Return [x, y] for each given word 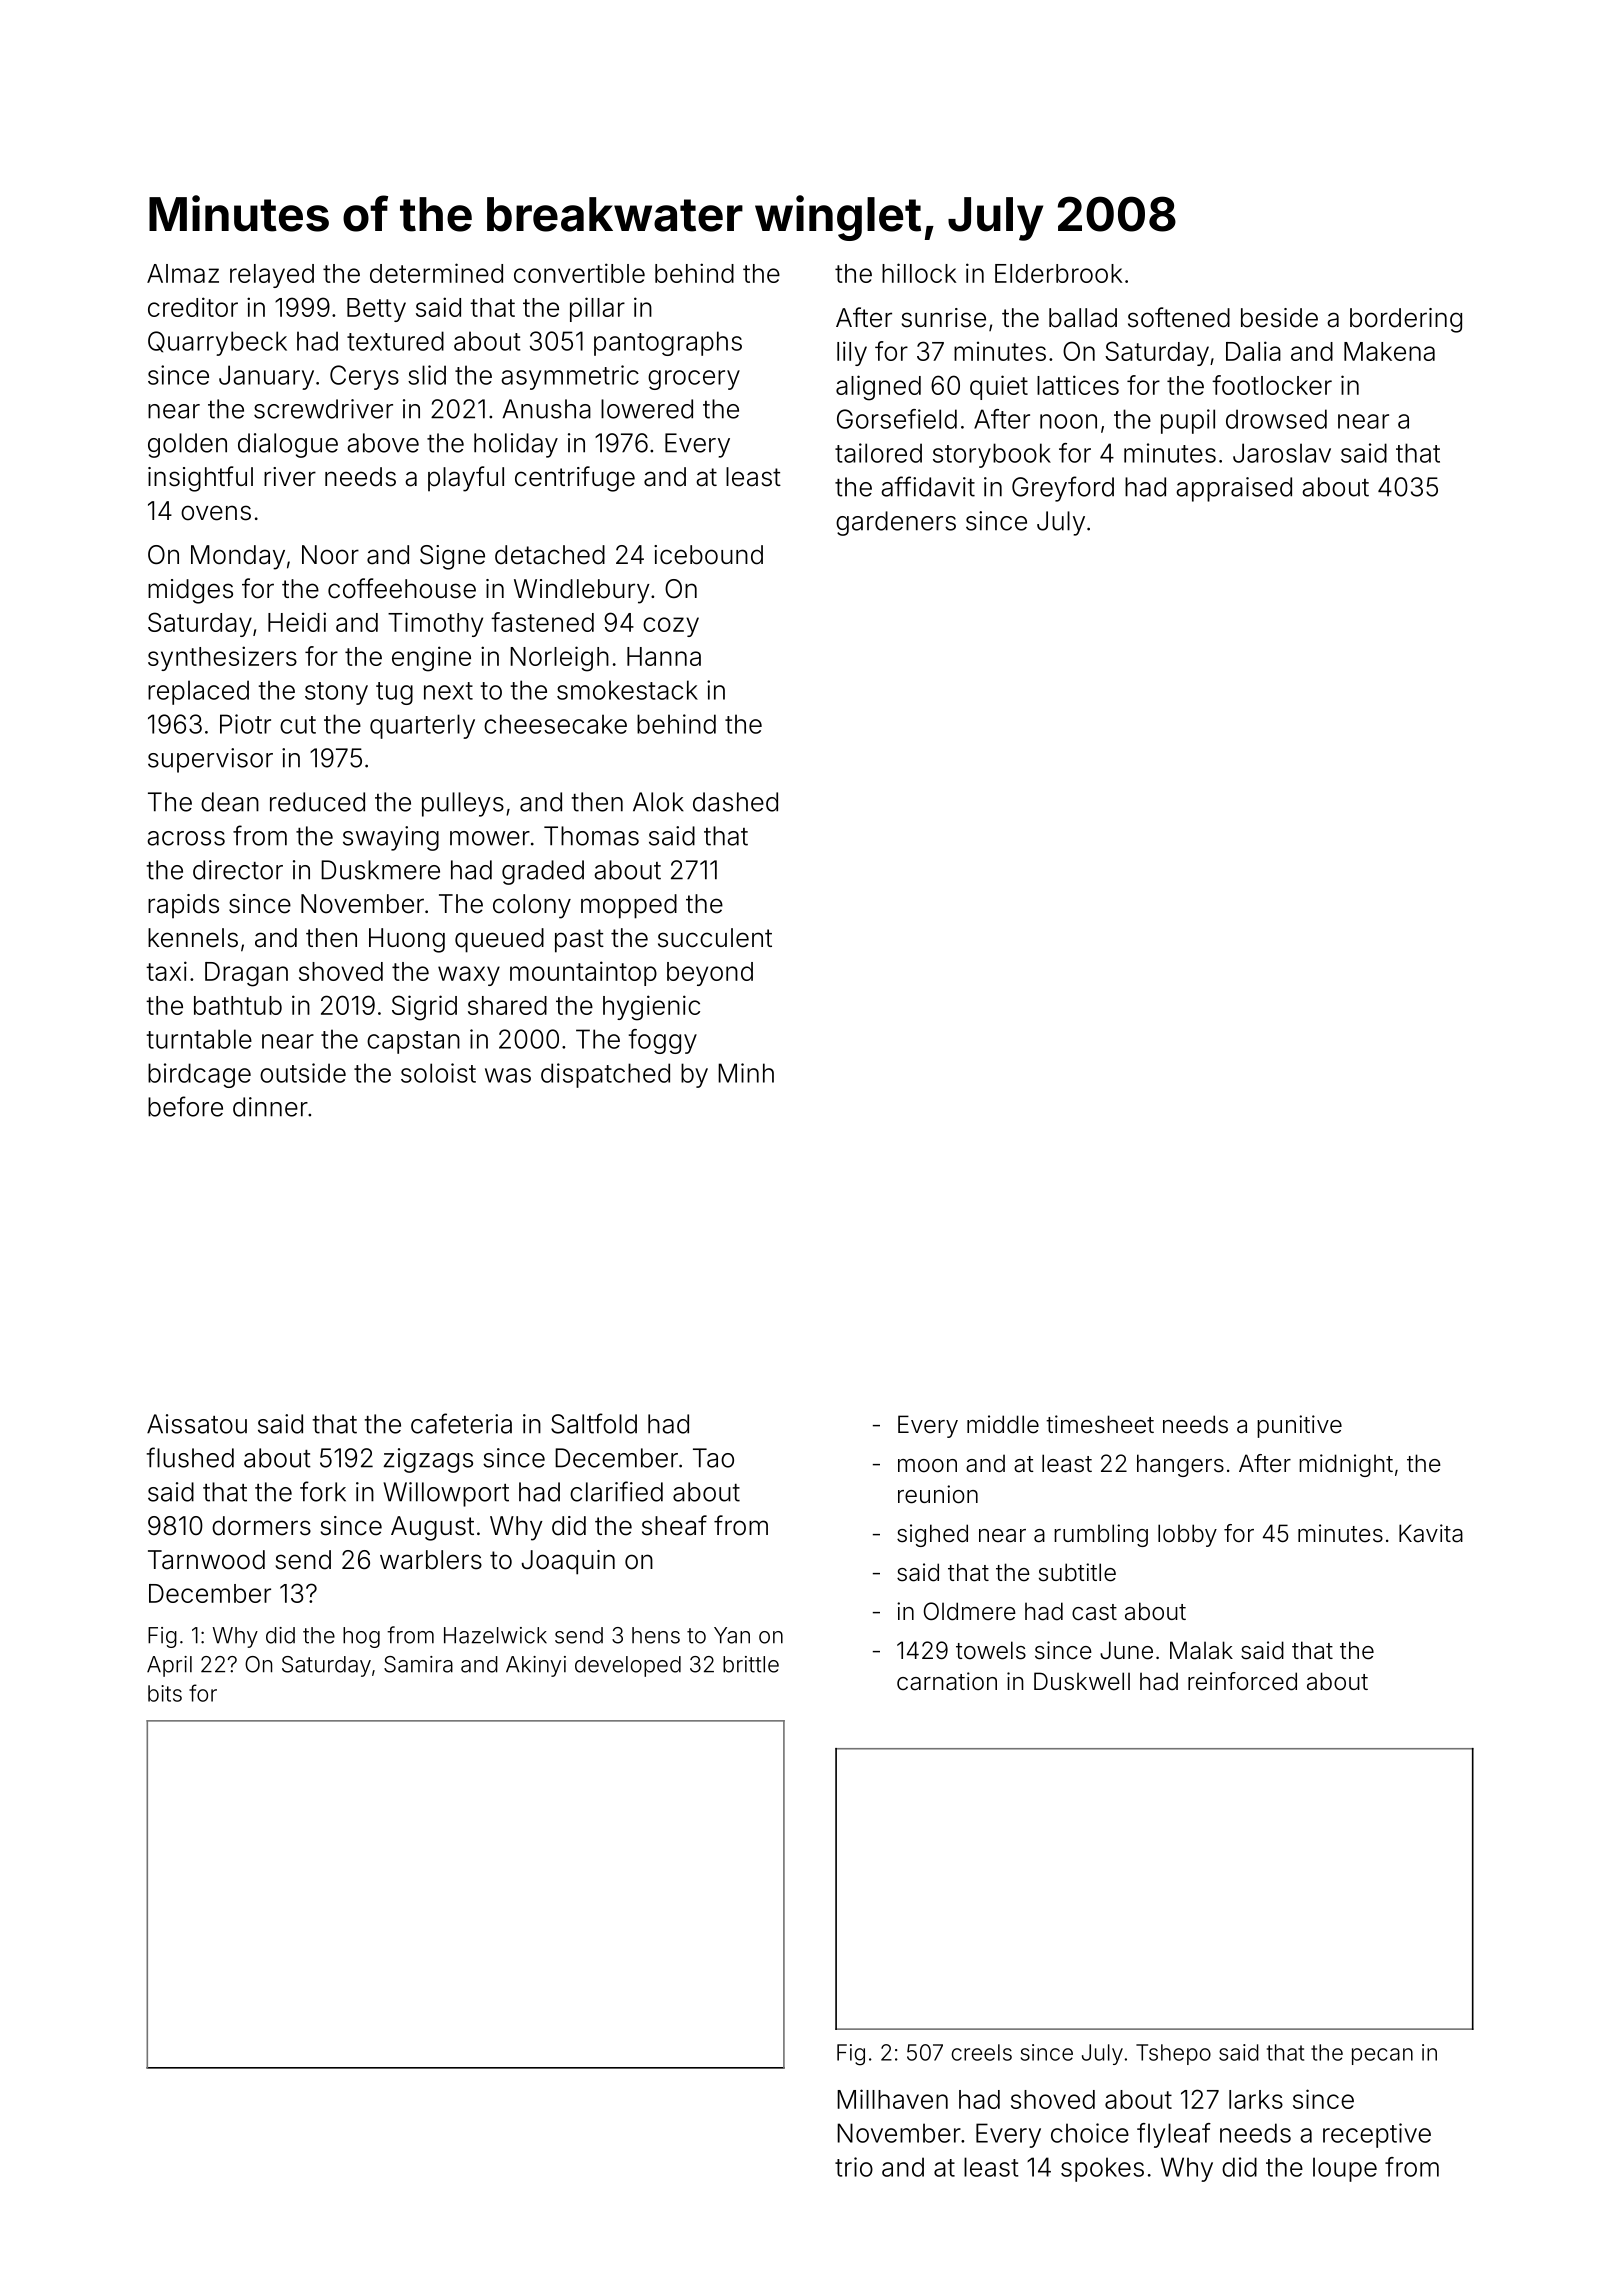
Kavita [1431, 1533]
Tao [713, 1458]
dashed [735, 802]
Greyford [1063, 489]
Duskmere [380, 870]
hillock [919, 273]
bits [165, 1693]
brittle [751, 1664]
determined [436, 273]
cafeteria [461, 1423]
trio [854, 2167]
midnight [1346, 1465]
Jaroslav [1282, 453]
